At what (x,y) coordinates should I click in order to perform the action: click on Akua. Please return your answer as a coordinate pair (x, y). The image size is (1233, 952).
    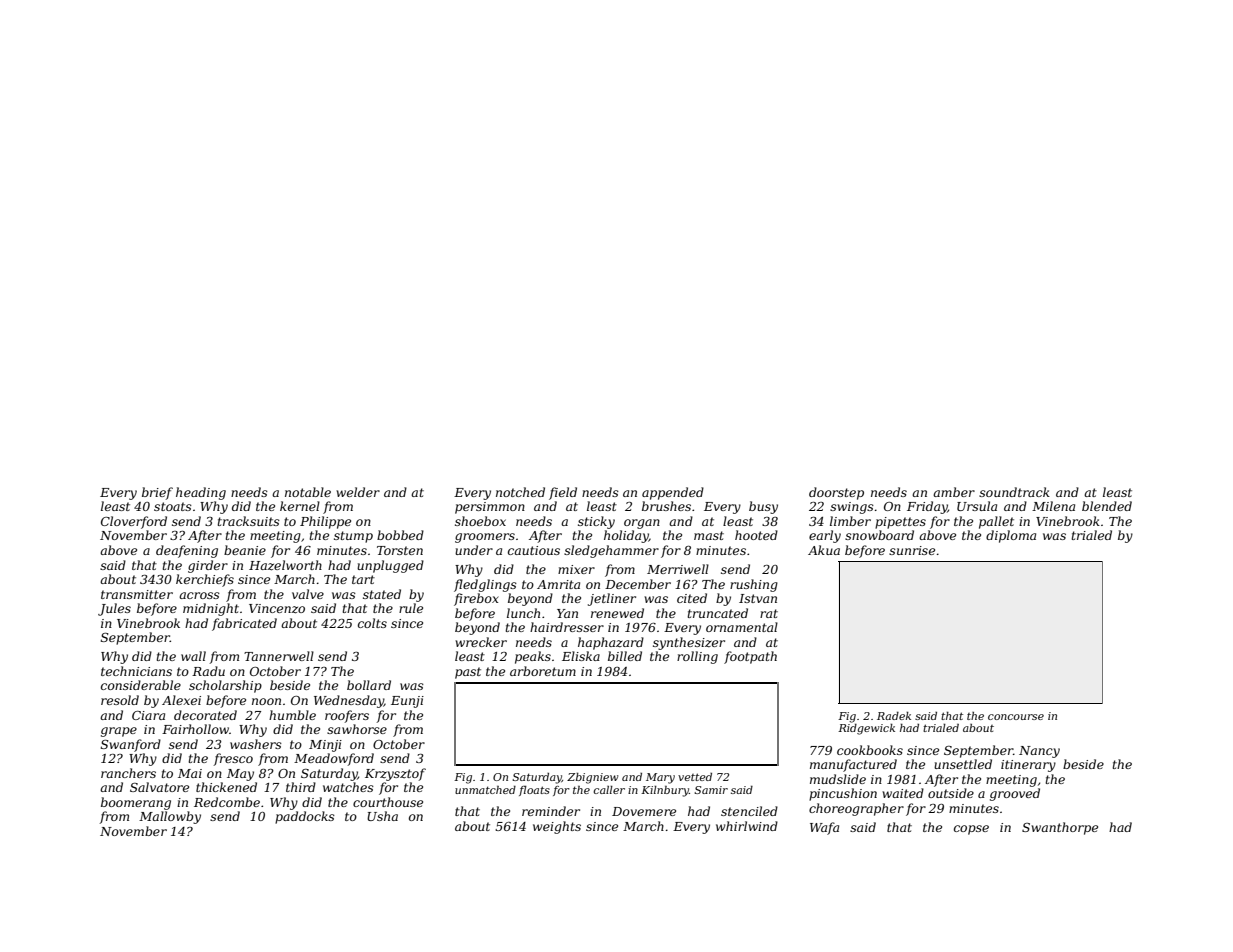
    Looking at the image, I should click on (824, 550).
